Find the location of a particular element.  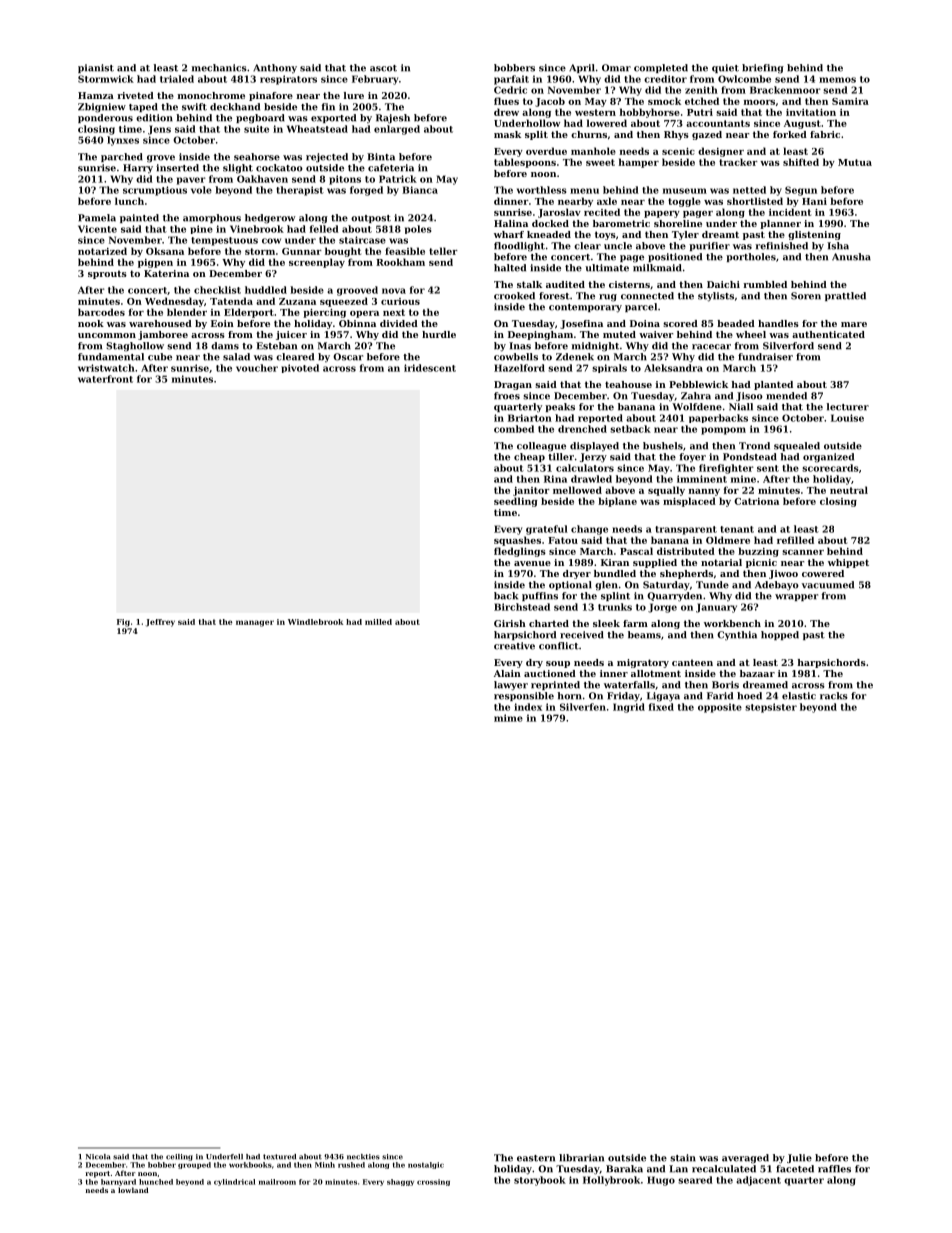

manager is located at coordinates (255, 623).
